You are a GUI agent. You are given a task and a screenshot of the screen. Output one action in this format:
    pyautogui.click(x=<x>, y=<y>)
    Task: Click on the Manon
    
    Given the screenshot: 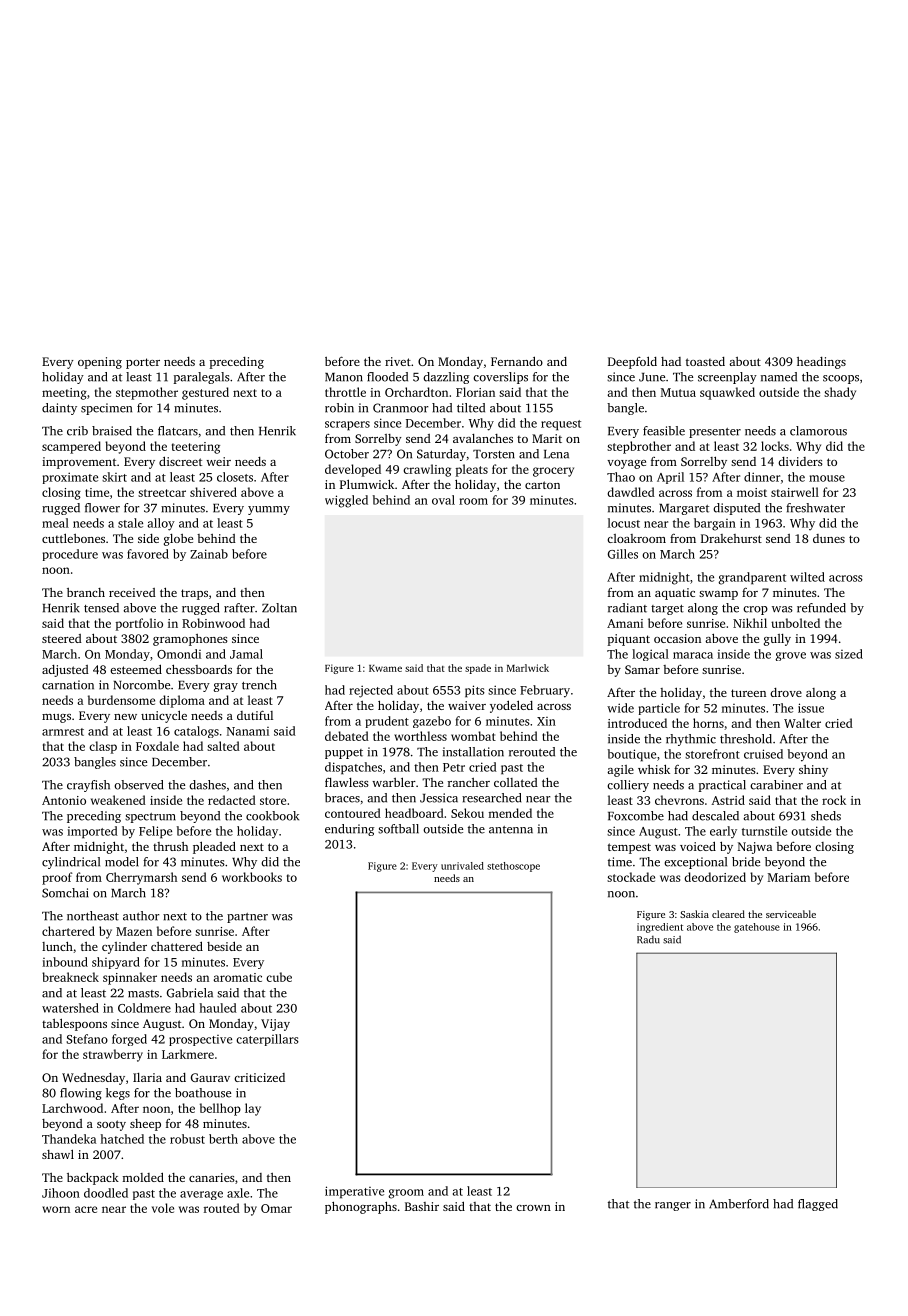 What is the action you would take?
    pyautogui.click(x=344, y=377)
